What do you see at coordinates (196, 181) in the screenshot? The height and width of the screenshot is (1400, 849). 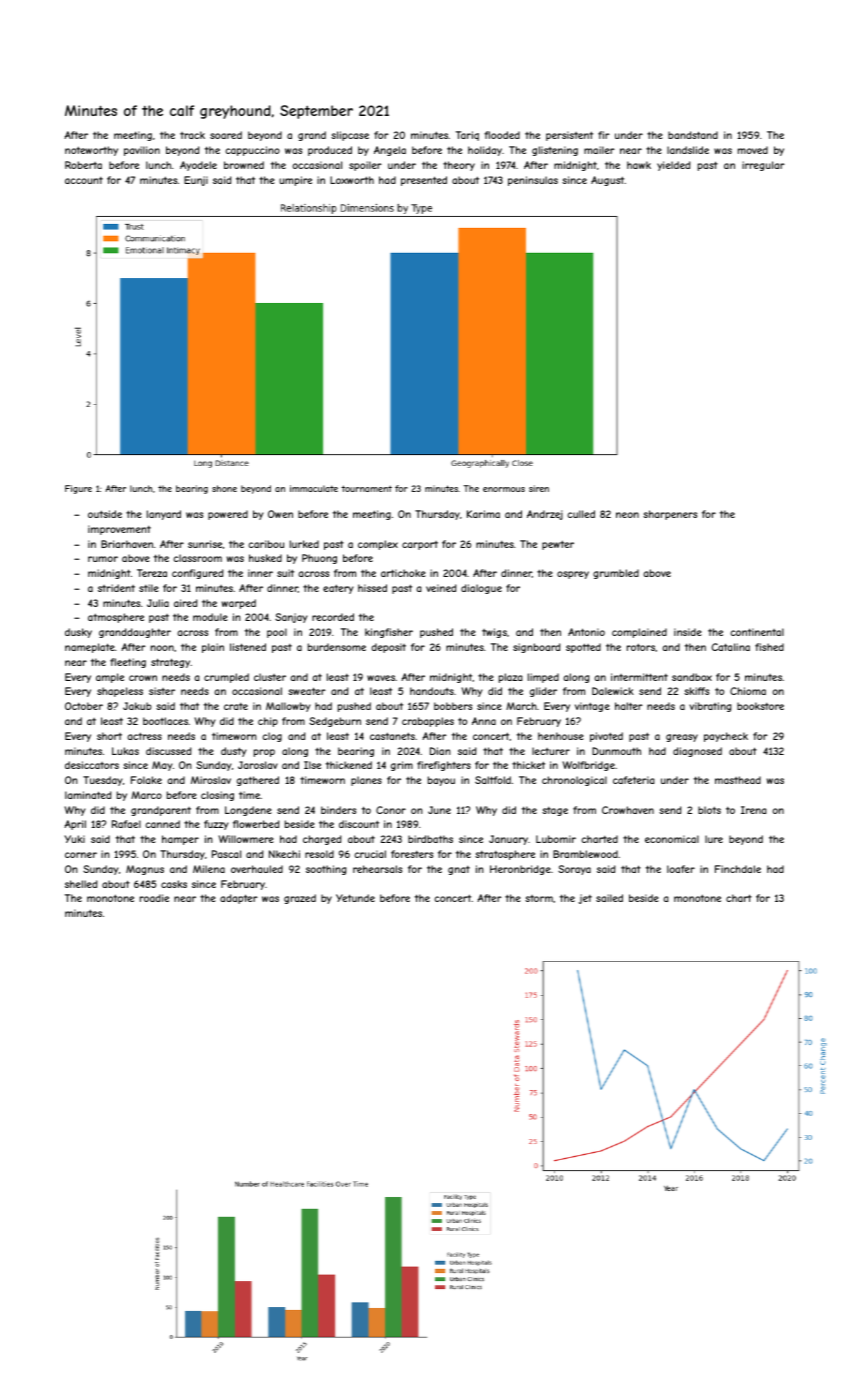 I see `Eunji` at bounding box center [196, 181].
